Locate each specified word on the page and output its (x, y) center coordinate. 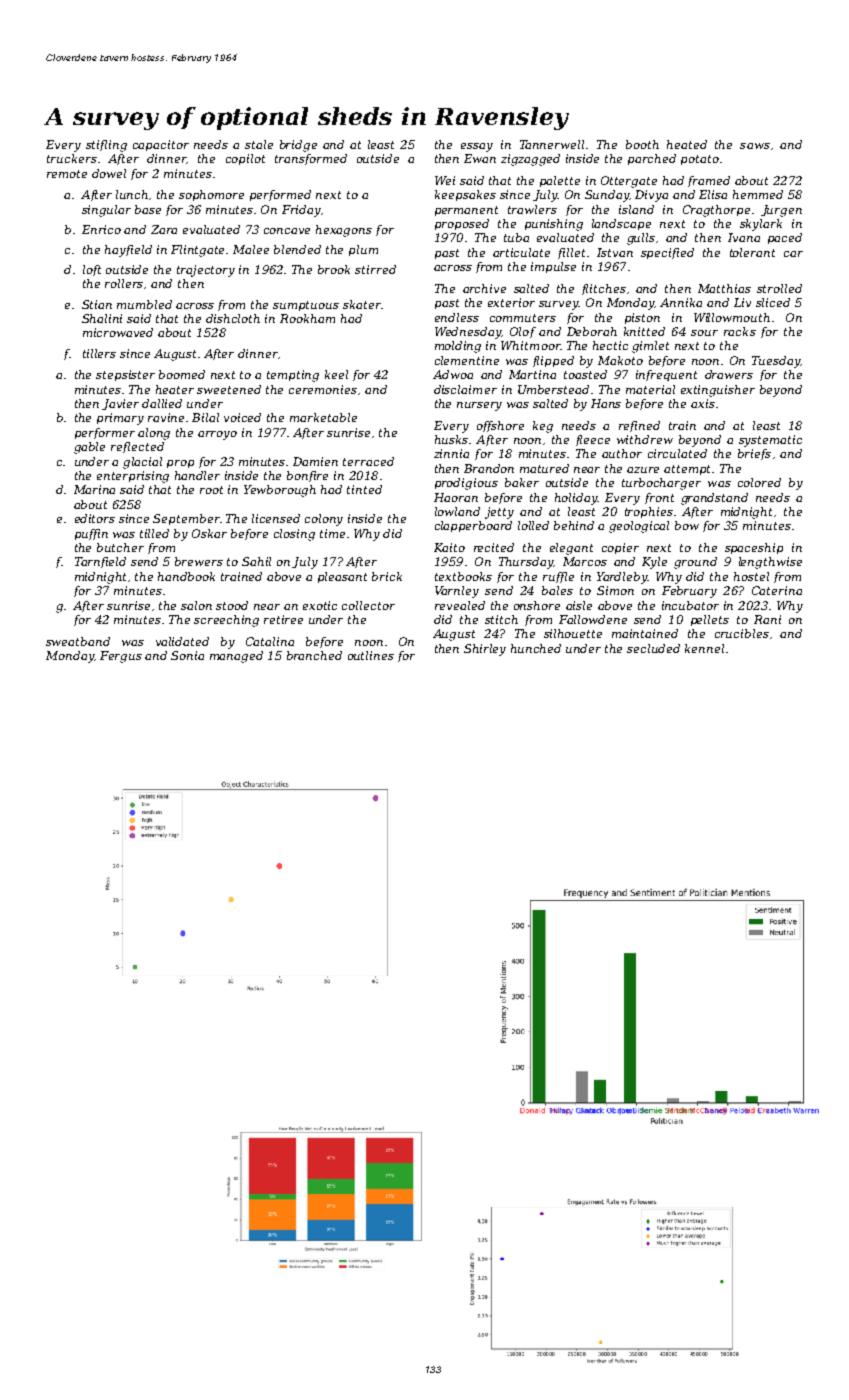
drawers (729, 374)
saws (755, 146)
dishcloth (233, 318)
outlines (371, 655)
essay (477, 147)
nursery (479, 406)
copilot (245, 159)
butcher (120, 547)
